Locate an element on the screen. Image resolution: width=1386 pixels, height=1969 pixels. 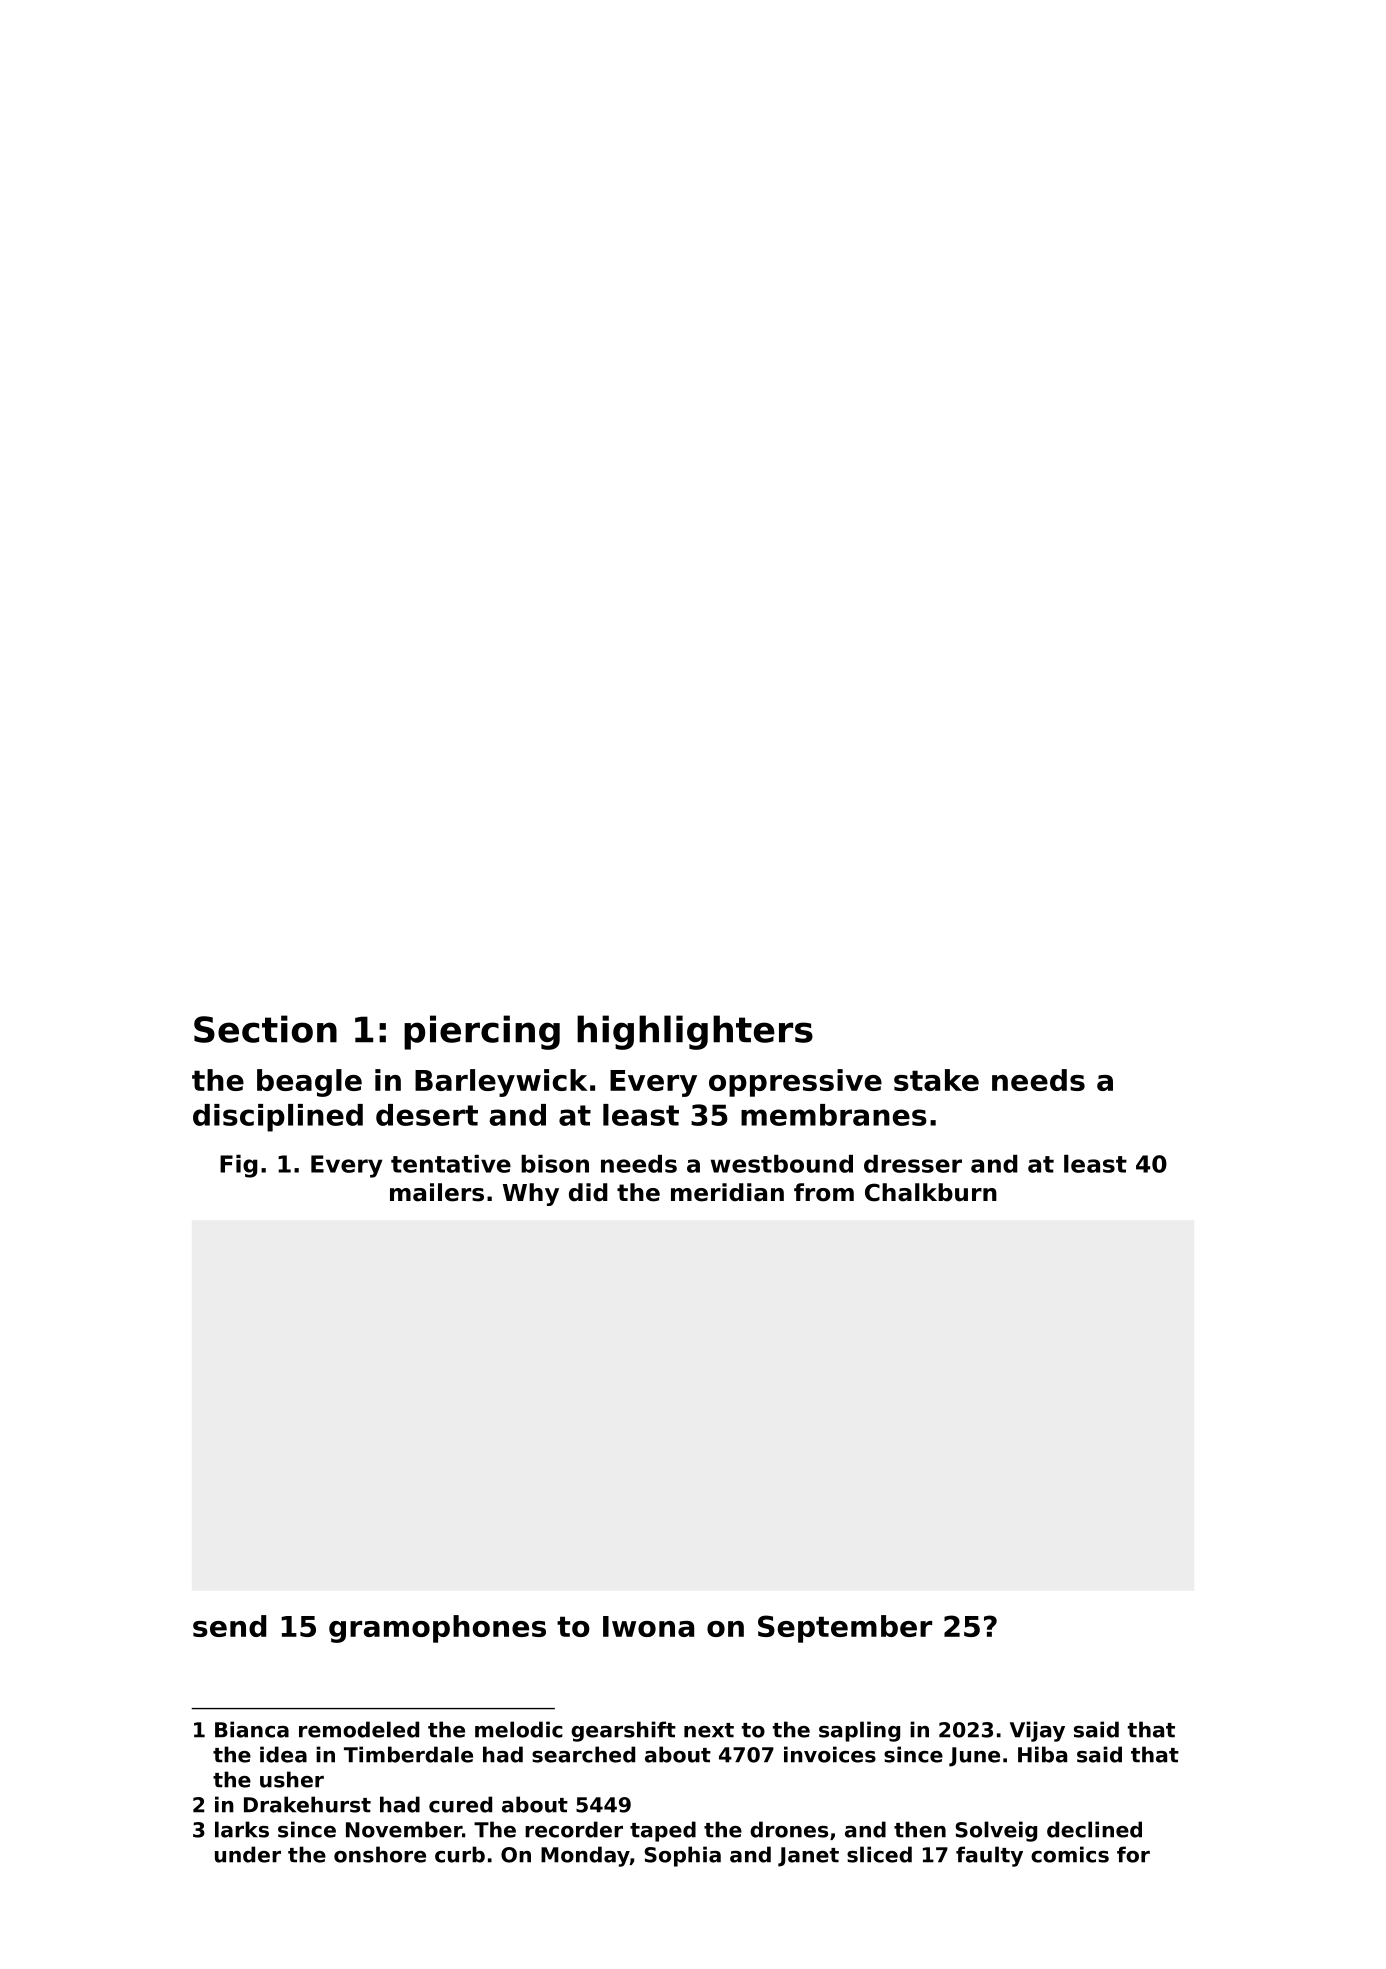
taped is located at coordinates (663, 1831).
